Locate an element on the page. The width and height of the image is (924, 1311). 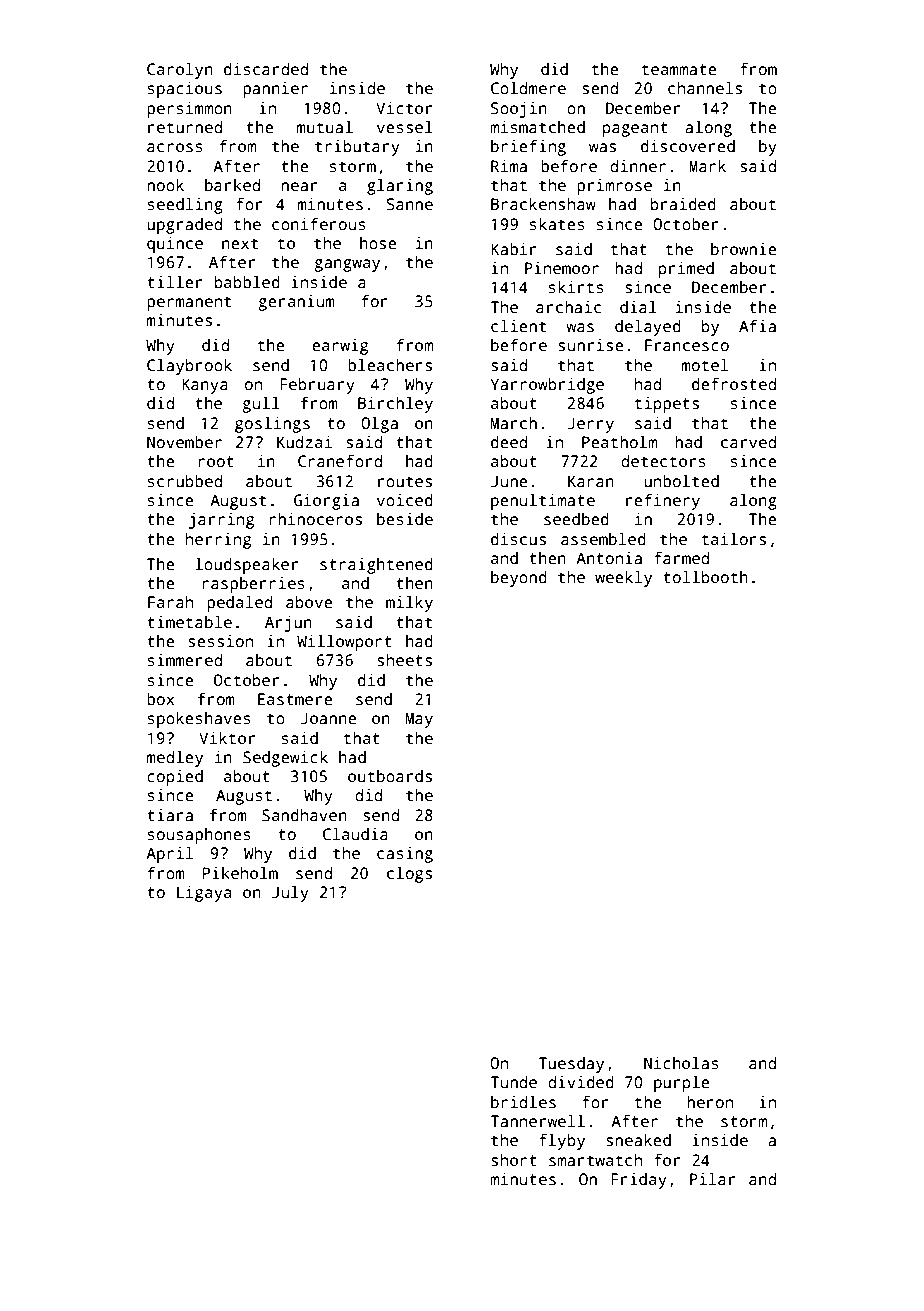
beyond is located at coordinates (519, 579).
